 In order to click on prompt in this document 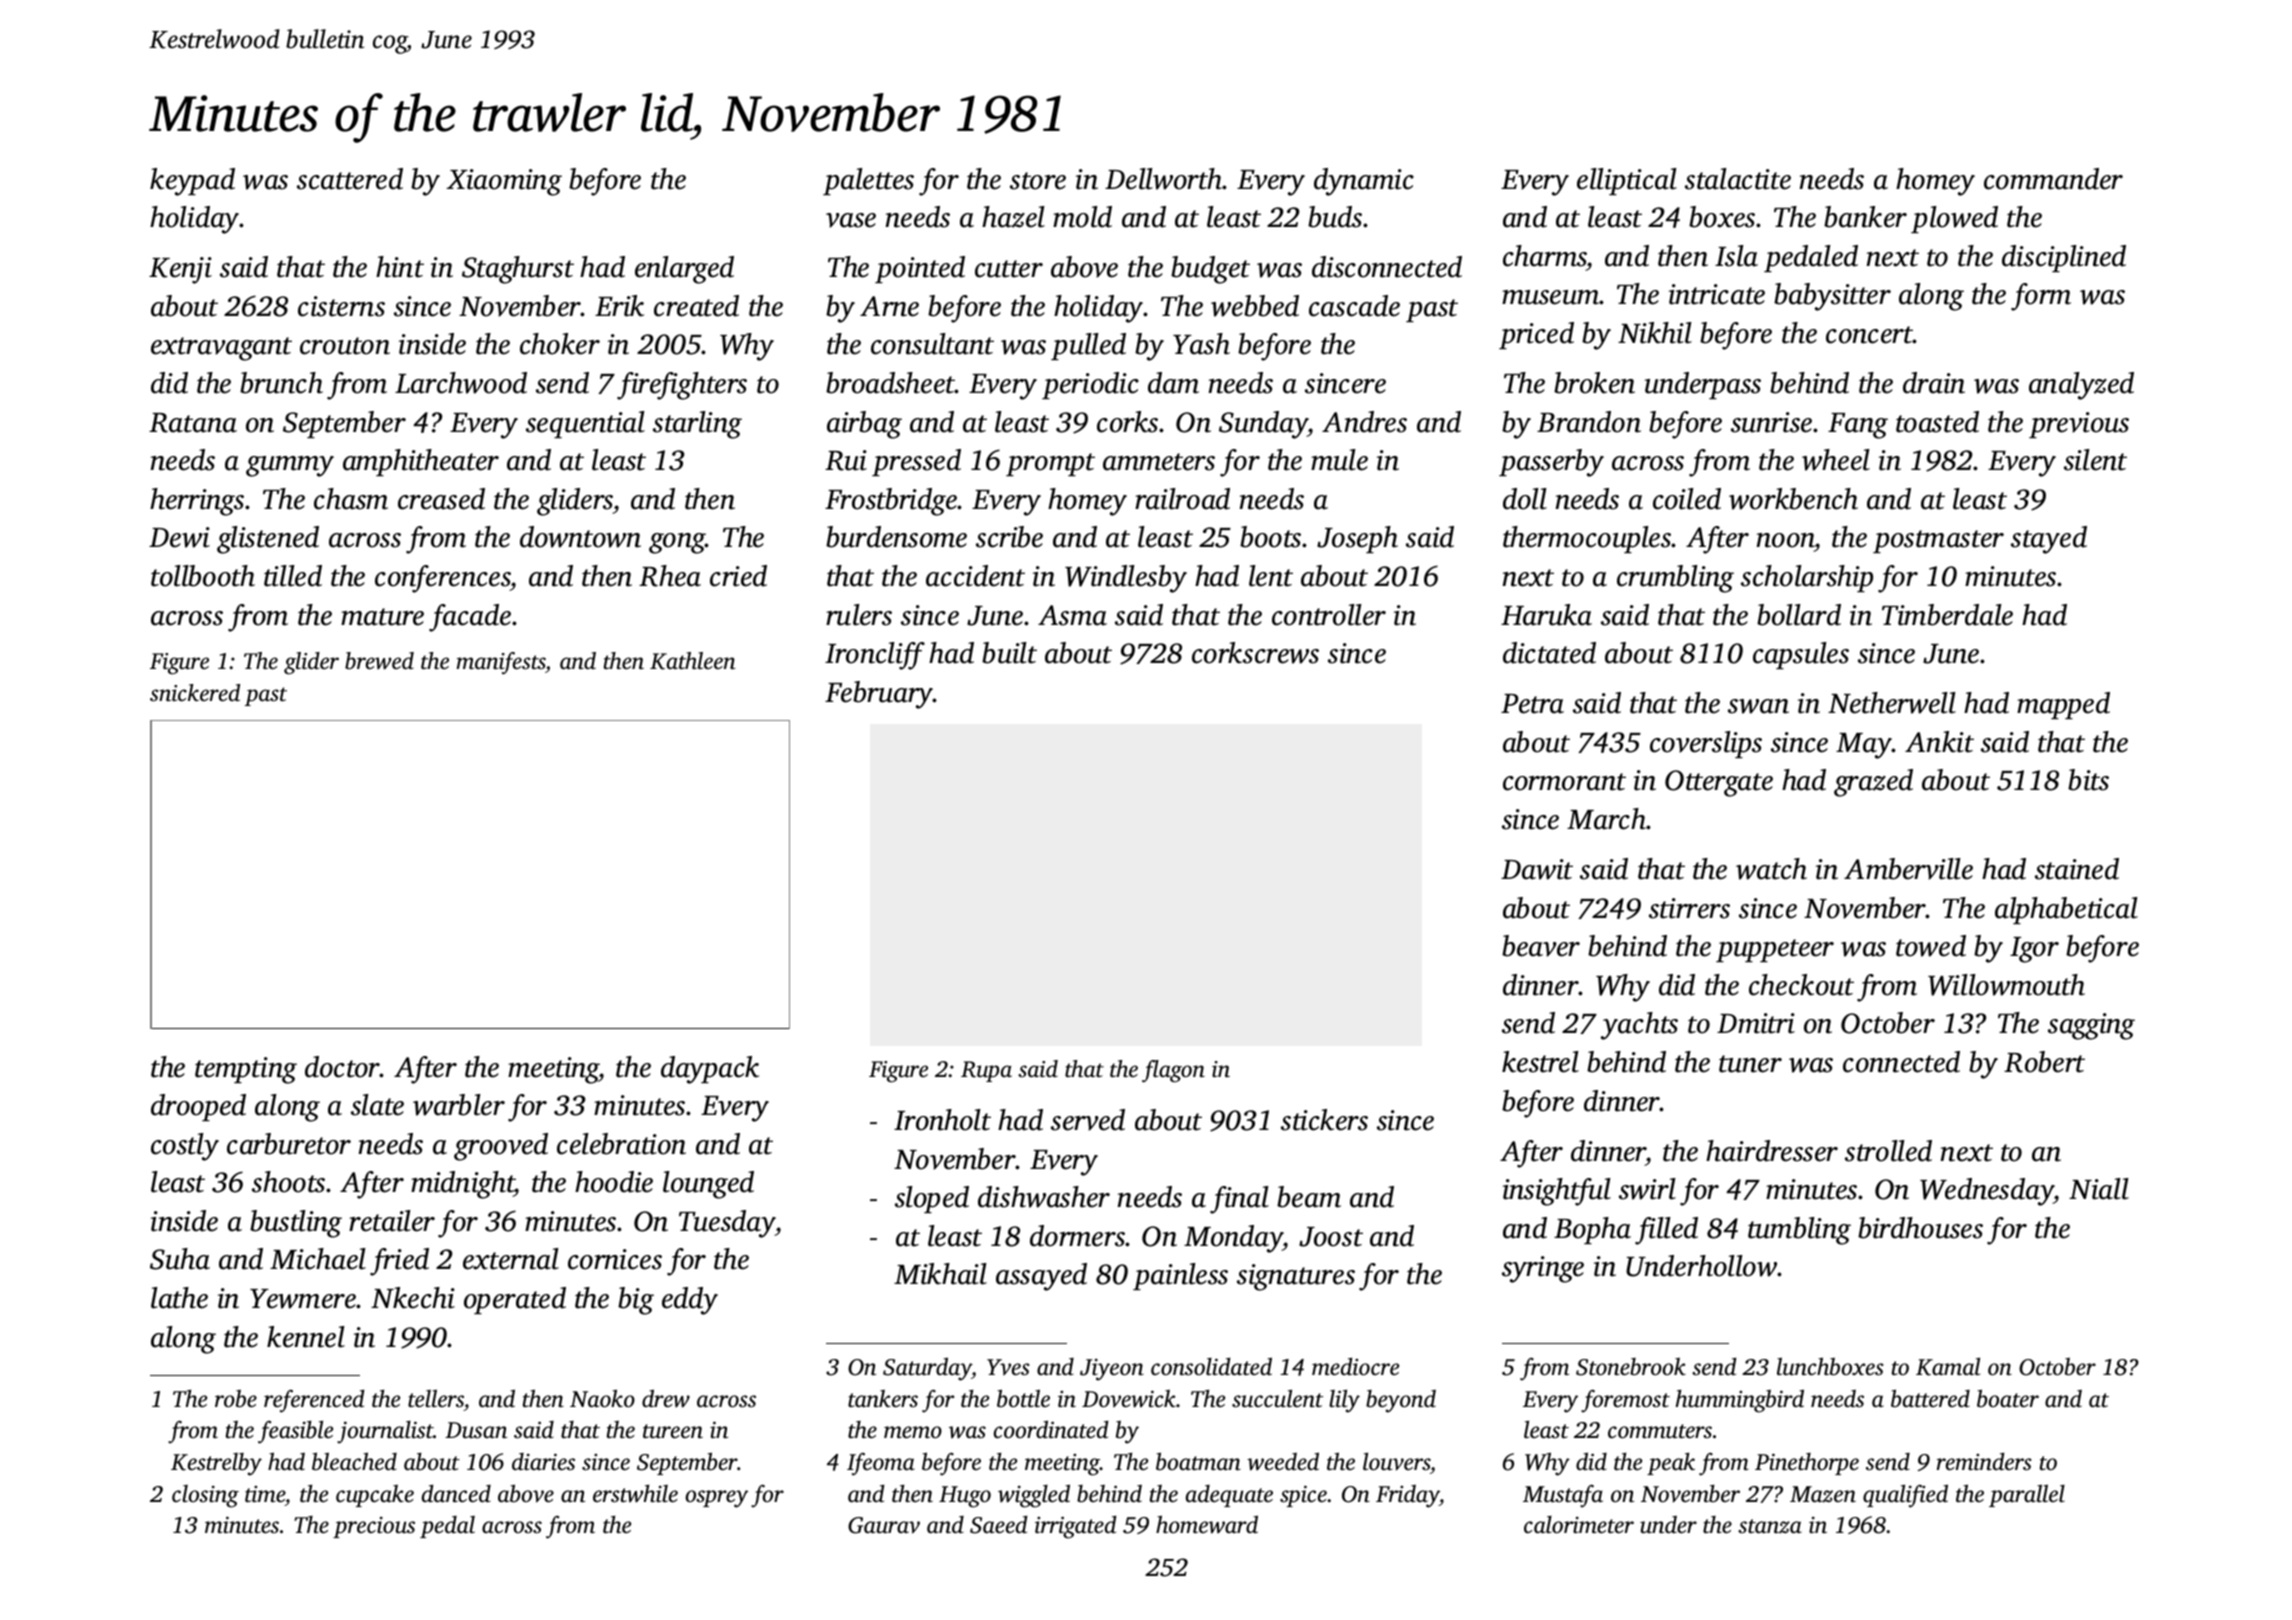, I will do `click(1050, 464)`.
